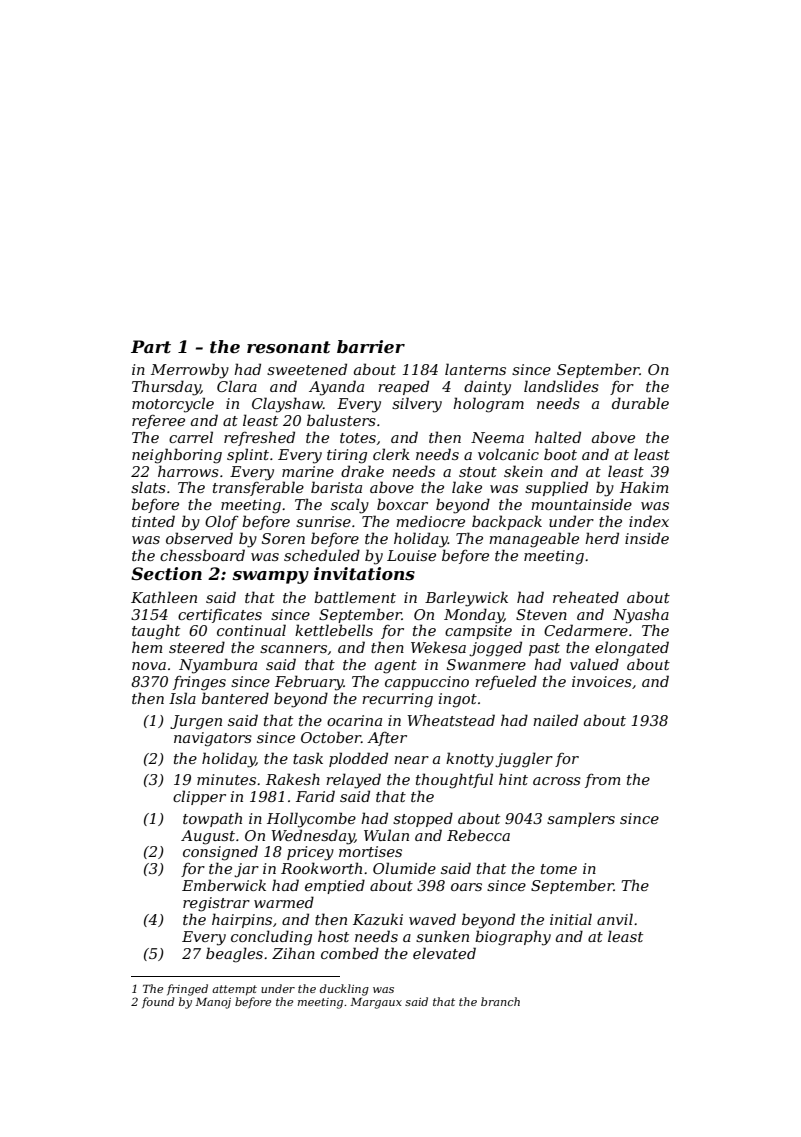  What do you see at coordinates (594, 664) in the screenshot?
I see `valued` at bounding box center [594, 664].
